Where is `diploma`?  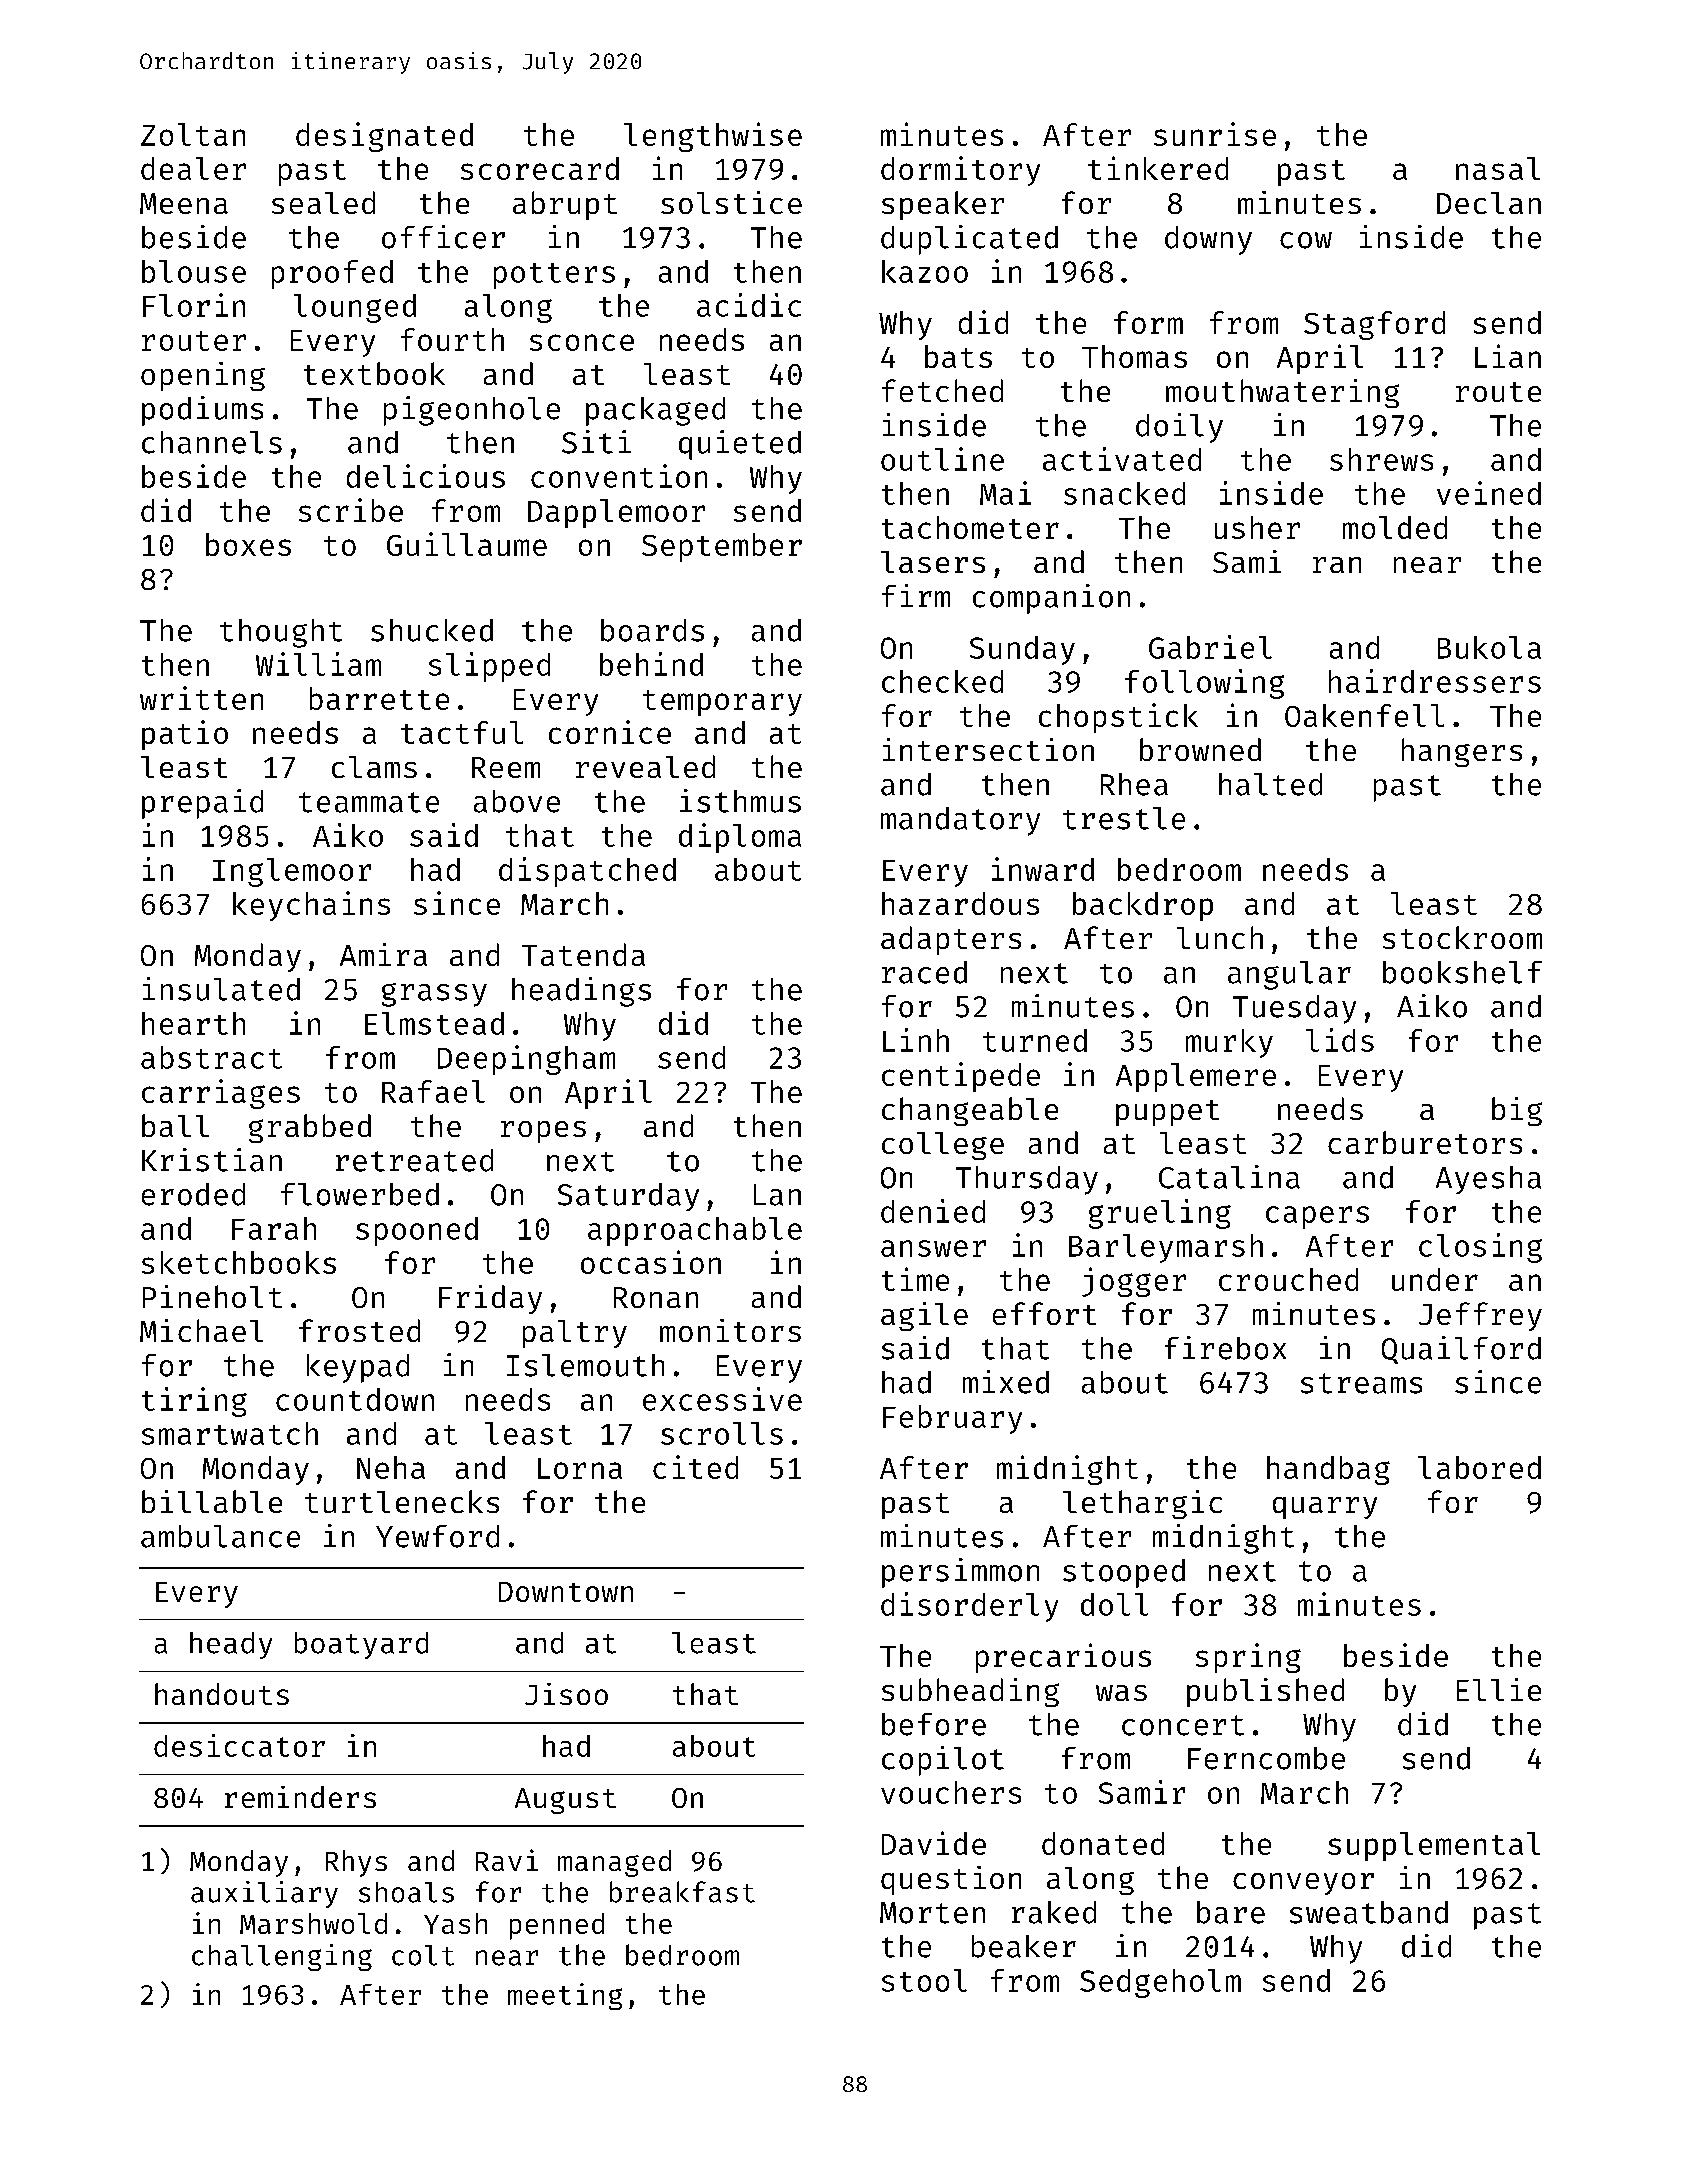 diploma is located at coordinates (740, 838).
